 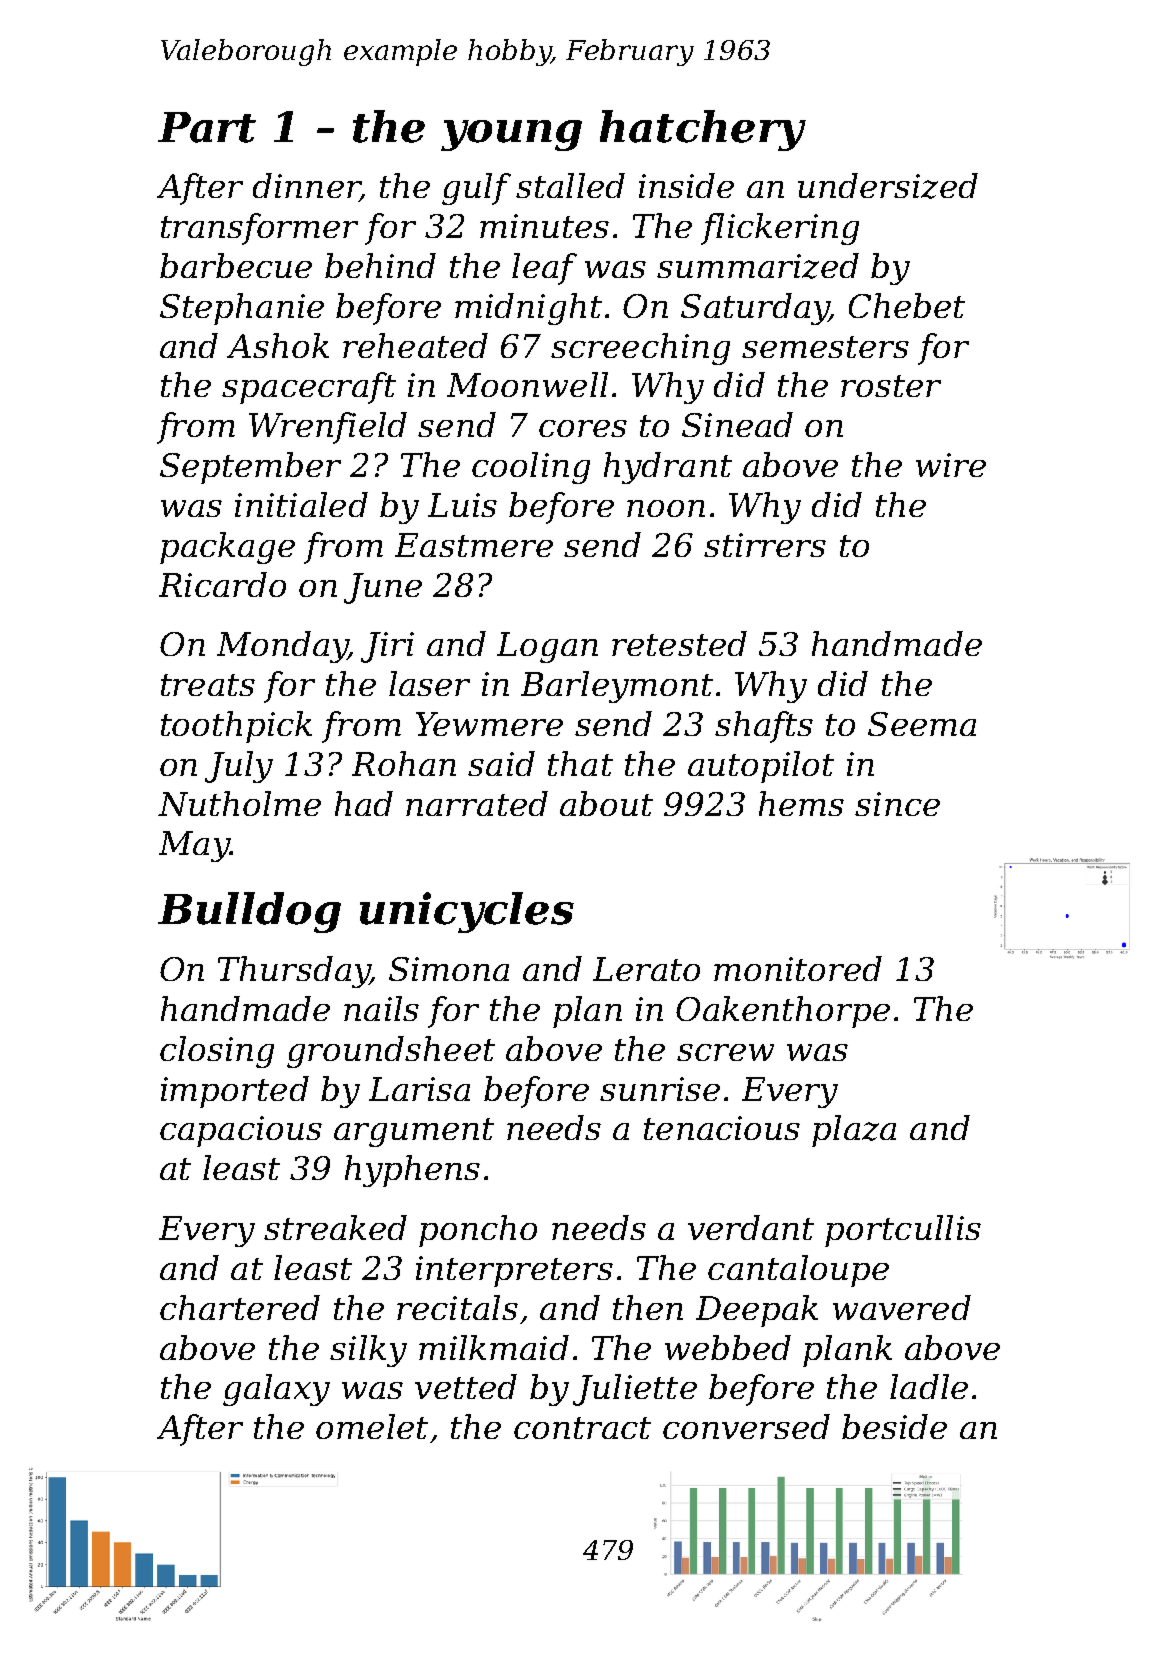 I want to click on dinner, so click(x=306, y=187).
